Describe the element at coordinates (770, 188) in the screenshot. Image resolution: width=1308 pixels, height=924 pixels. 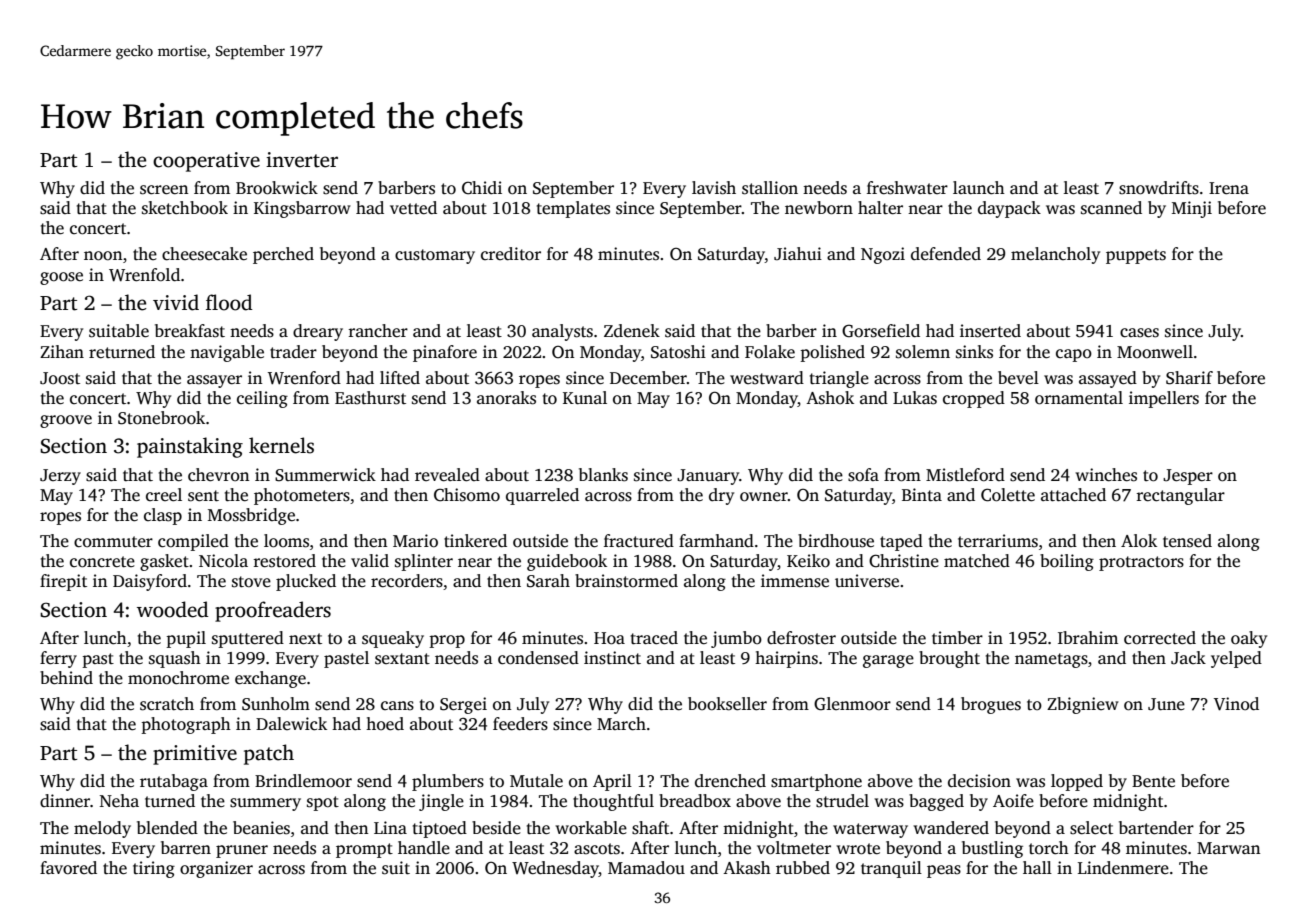
I see `stallion` at that location.
